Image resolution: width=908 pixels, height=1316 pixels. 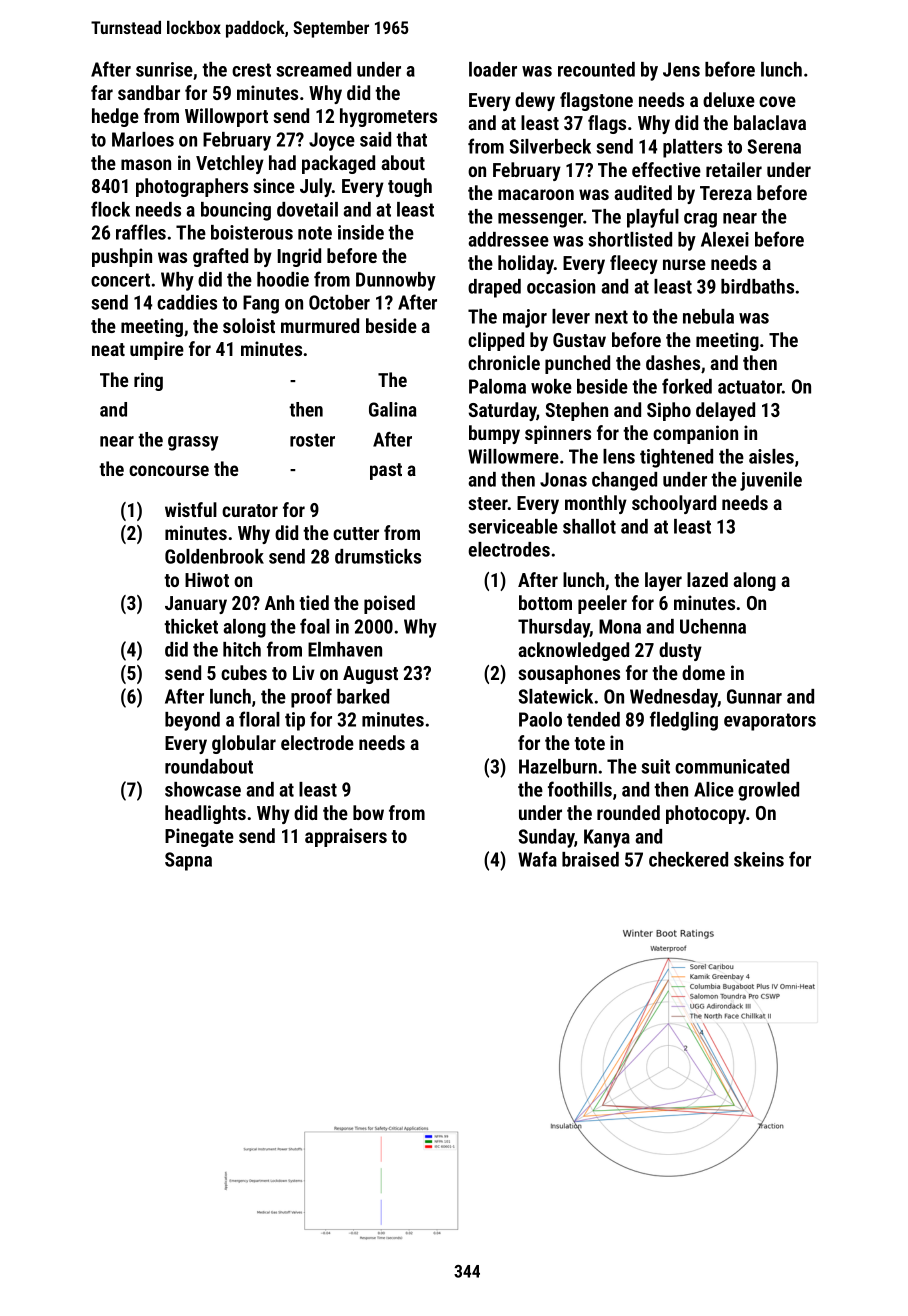 I want to click on bumpy, so click(x=494, y=434).
